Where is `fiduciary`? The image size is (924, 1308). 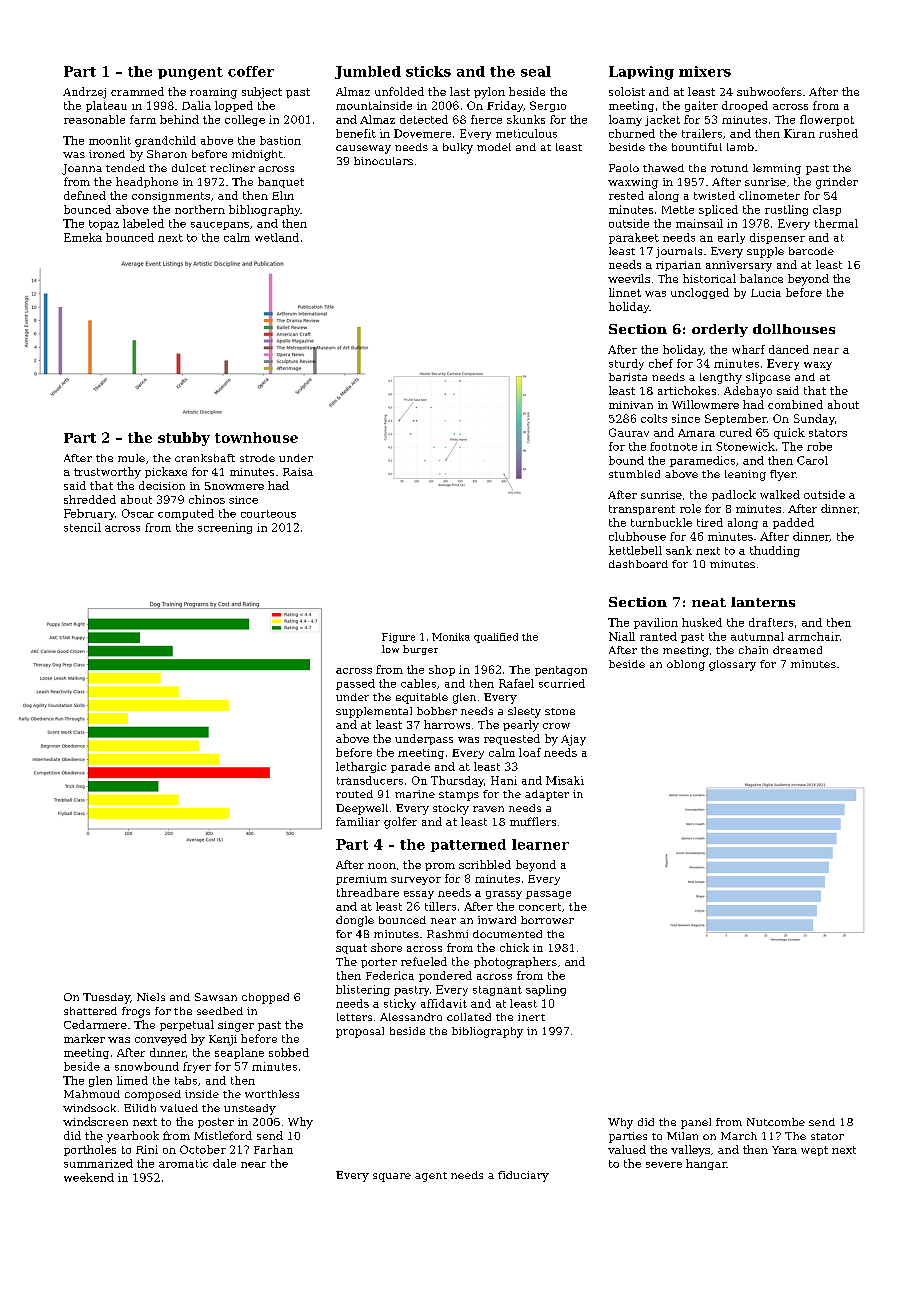 fiduciary is located at coordinates (523, 1176).
